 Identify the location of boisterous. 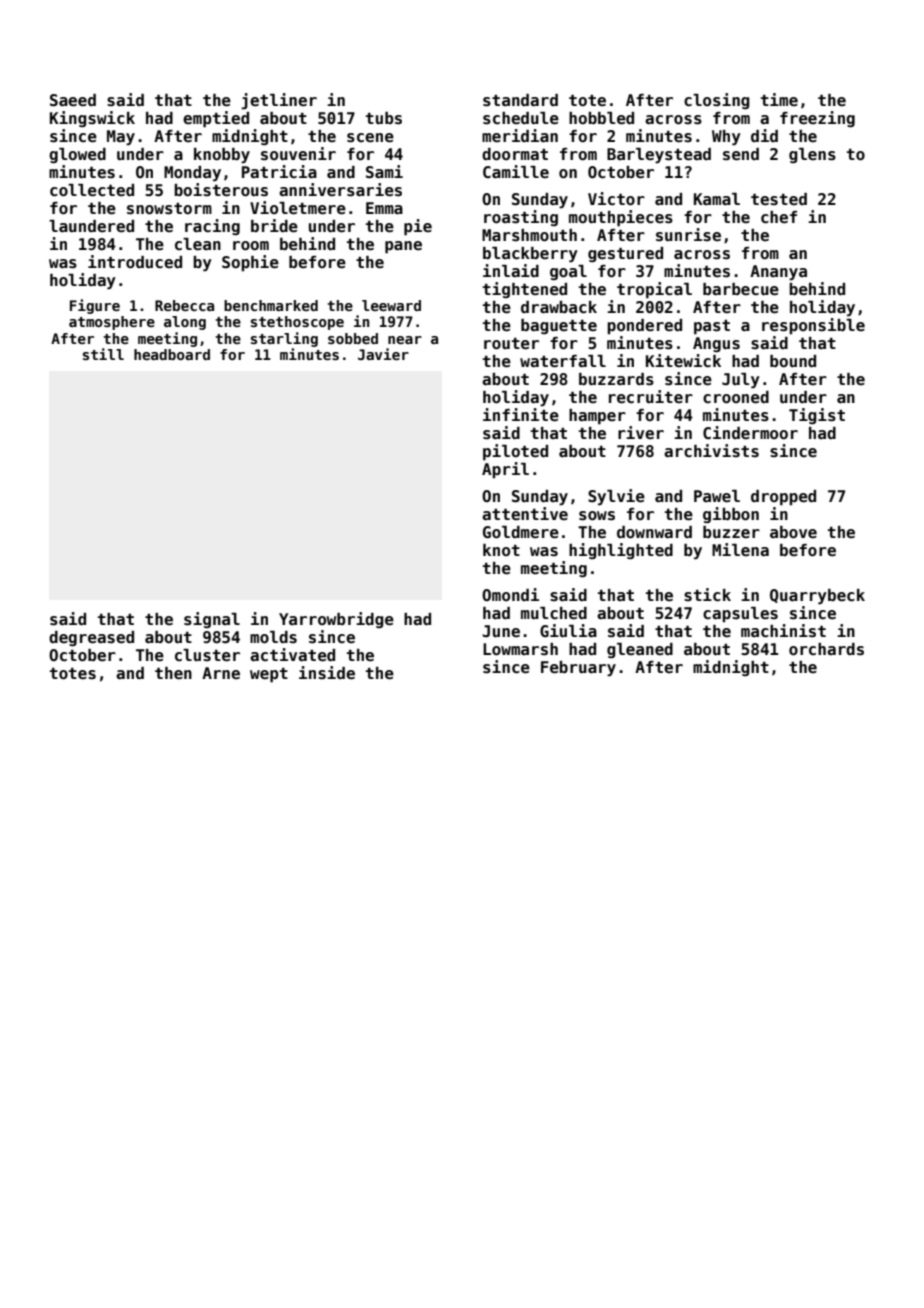
(221, 190).
